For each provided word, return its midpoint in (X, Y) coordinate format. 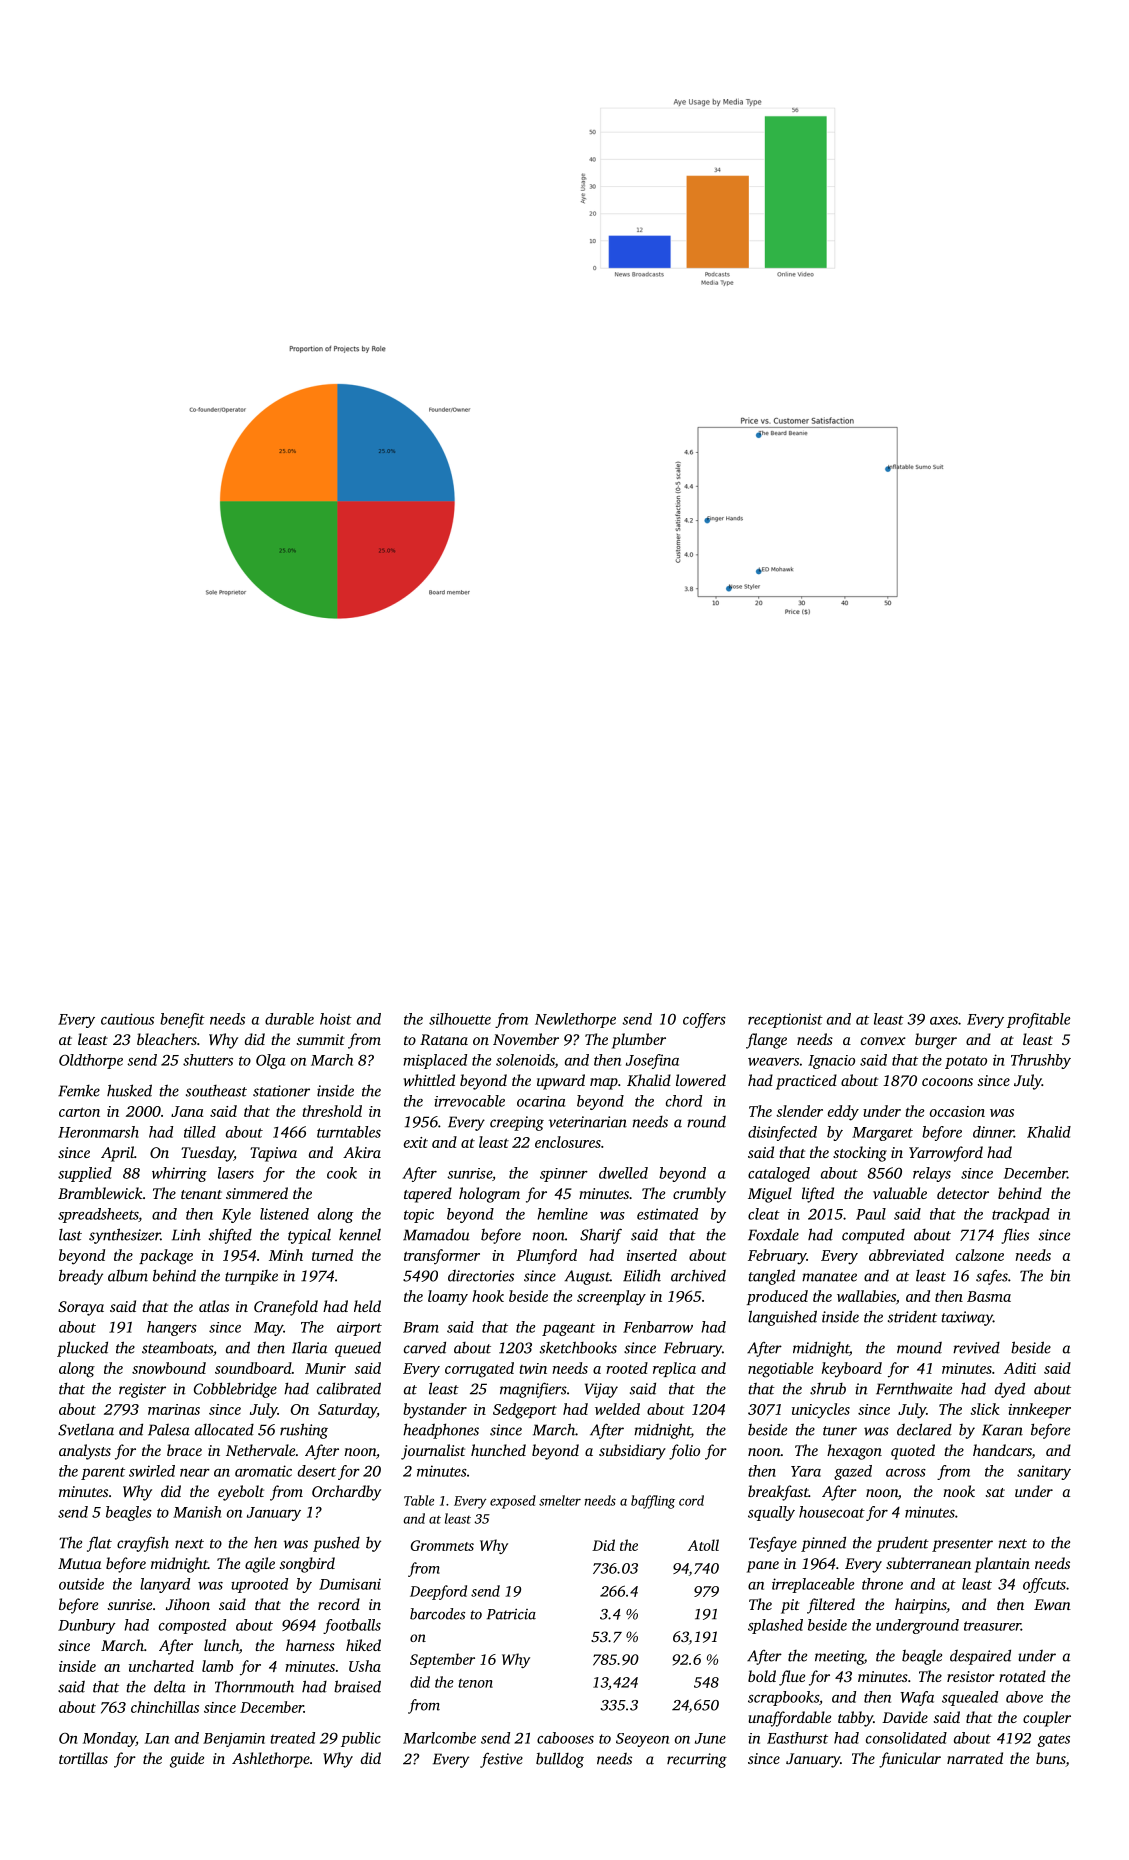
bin (1060, 1275)
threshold (332, 1111)
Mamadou (436, 1235)
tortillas (83, 1758)
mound (919, 1348)
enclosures (568, 1142)
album (128, 1276)
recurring (697, 1760)
